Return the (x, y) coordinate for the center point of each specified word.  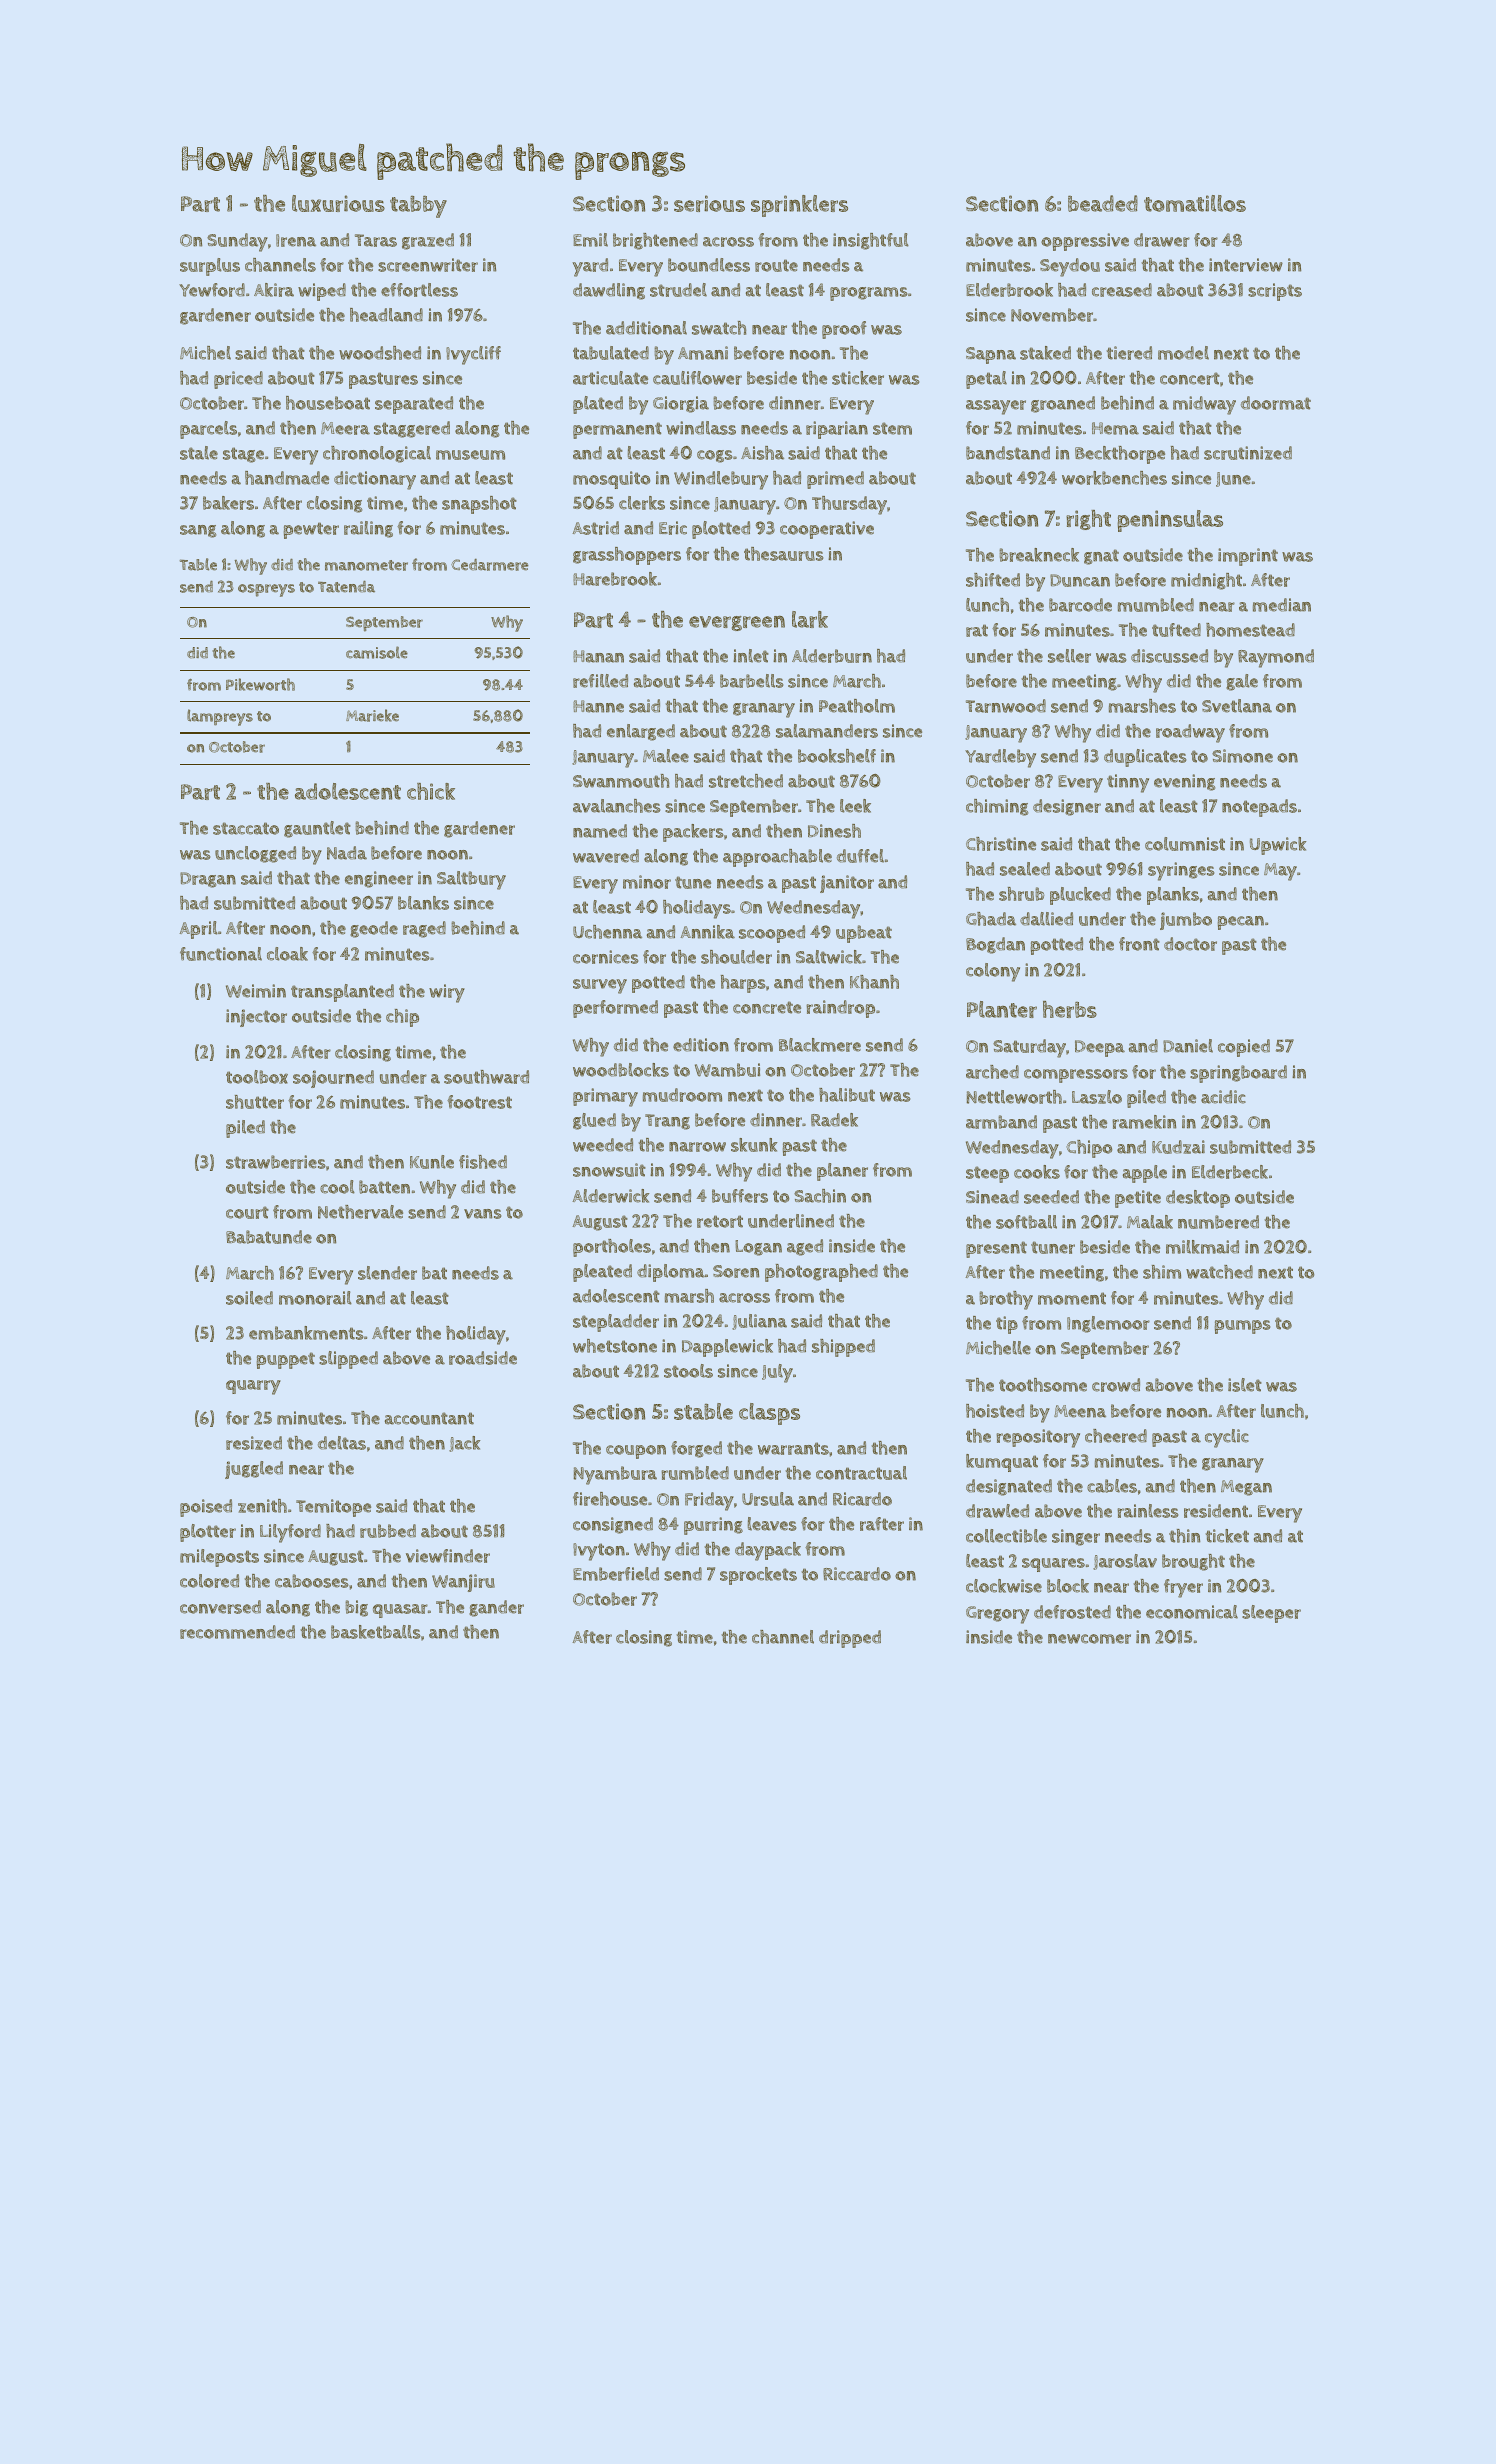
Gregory (997, 1615)
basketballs (375, 1632)
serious (709, 203)
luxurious (338, 203)
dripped (850, 1639)
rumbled (695, 1473)
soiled (249, 1298)
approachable (777, 858)
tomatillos (1195, 203)
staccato (246, 828)
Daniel (1188, 1046)
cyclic (1227, 1438)
